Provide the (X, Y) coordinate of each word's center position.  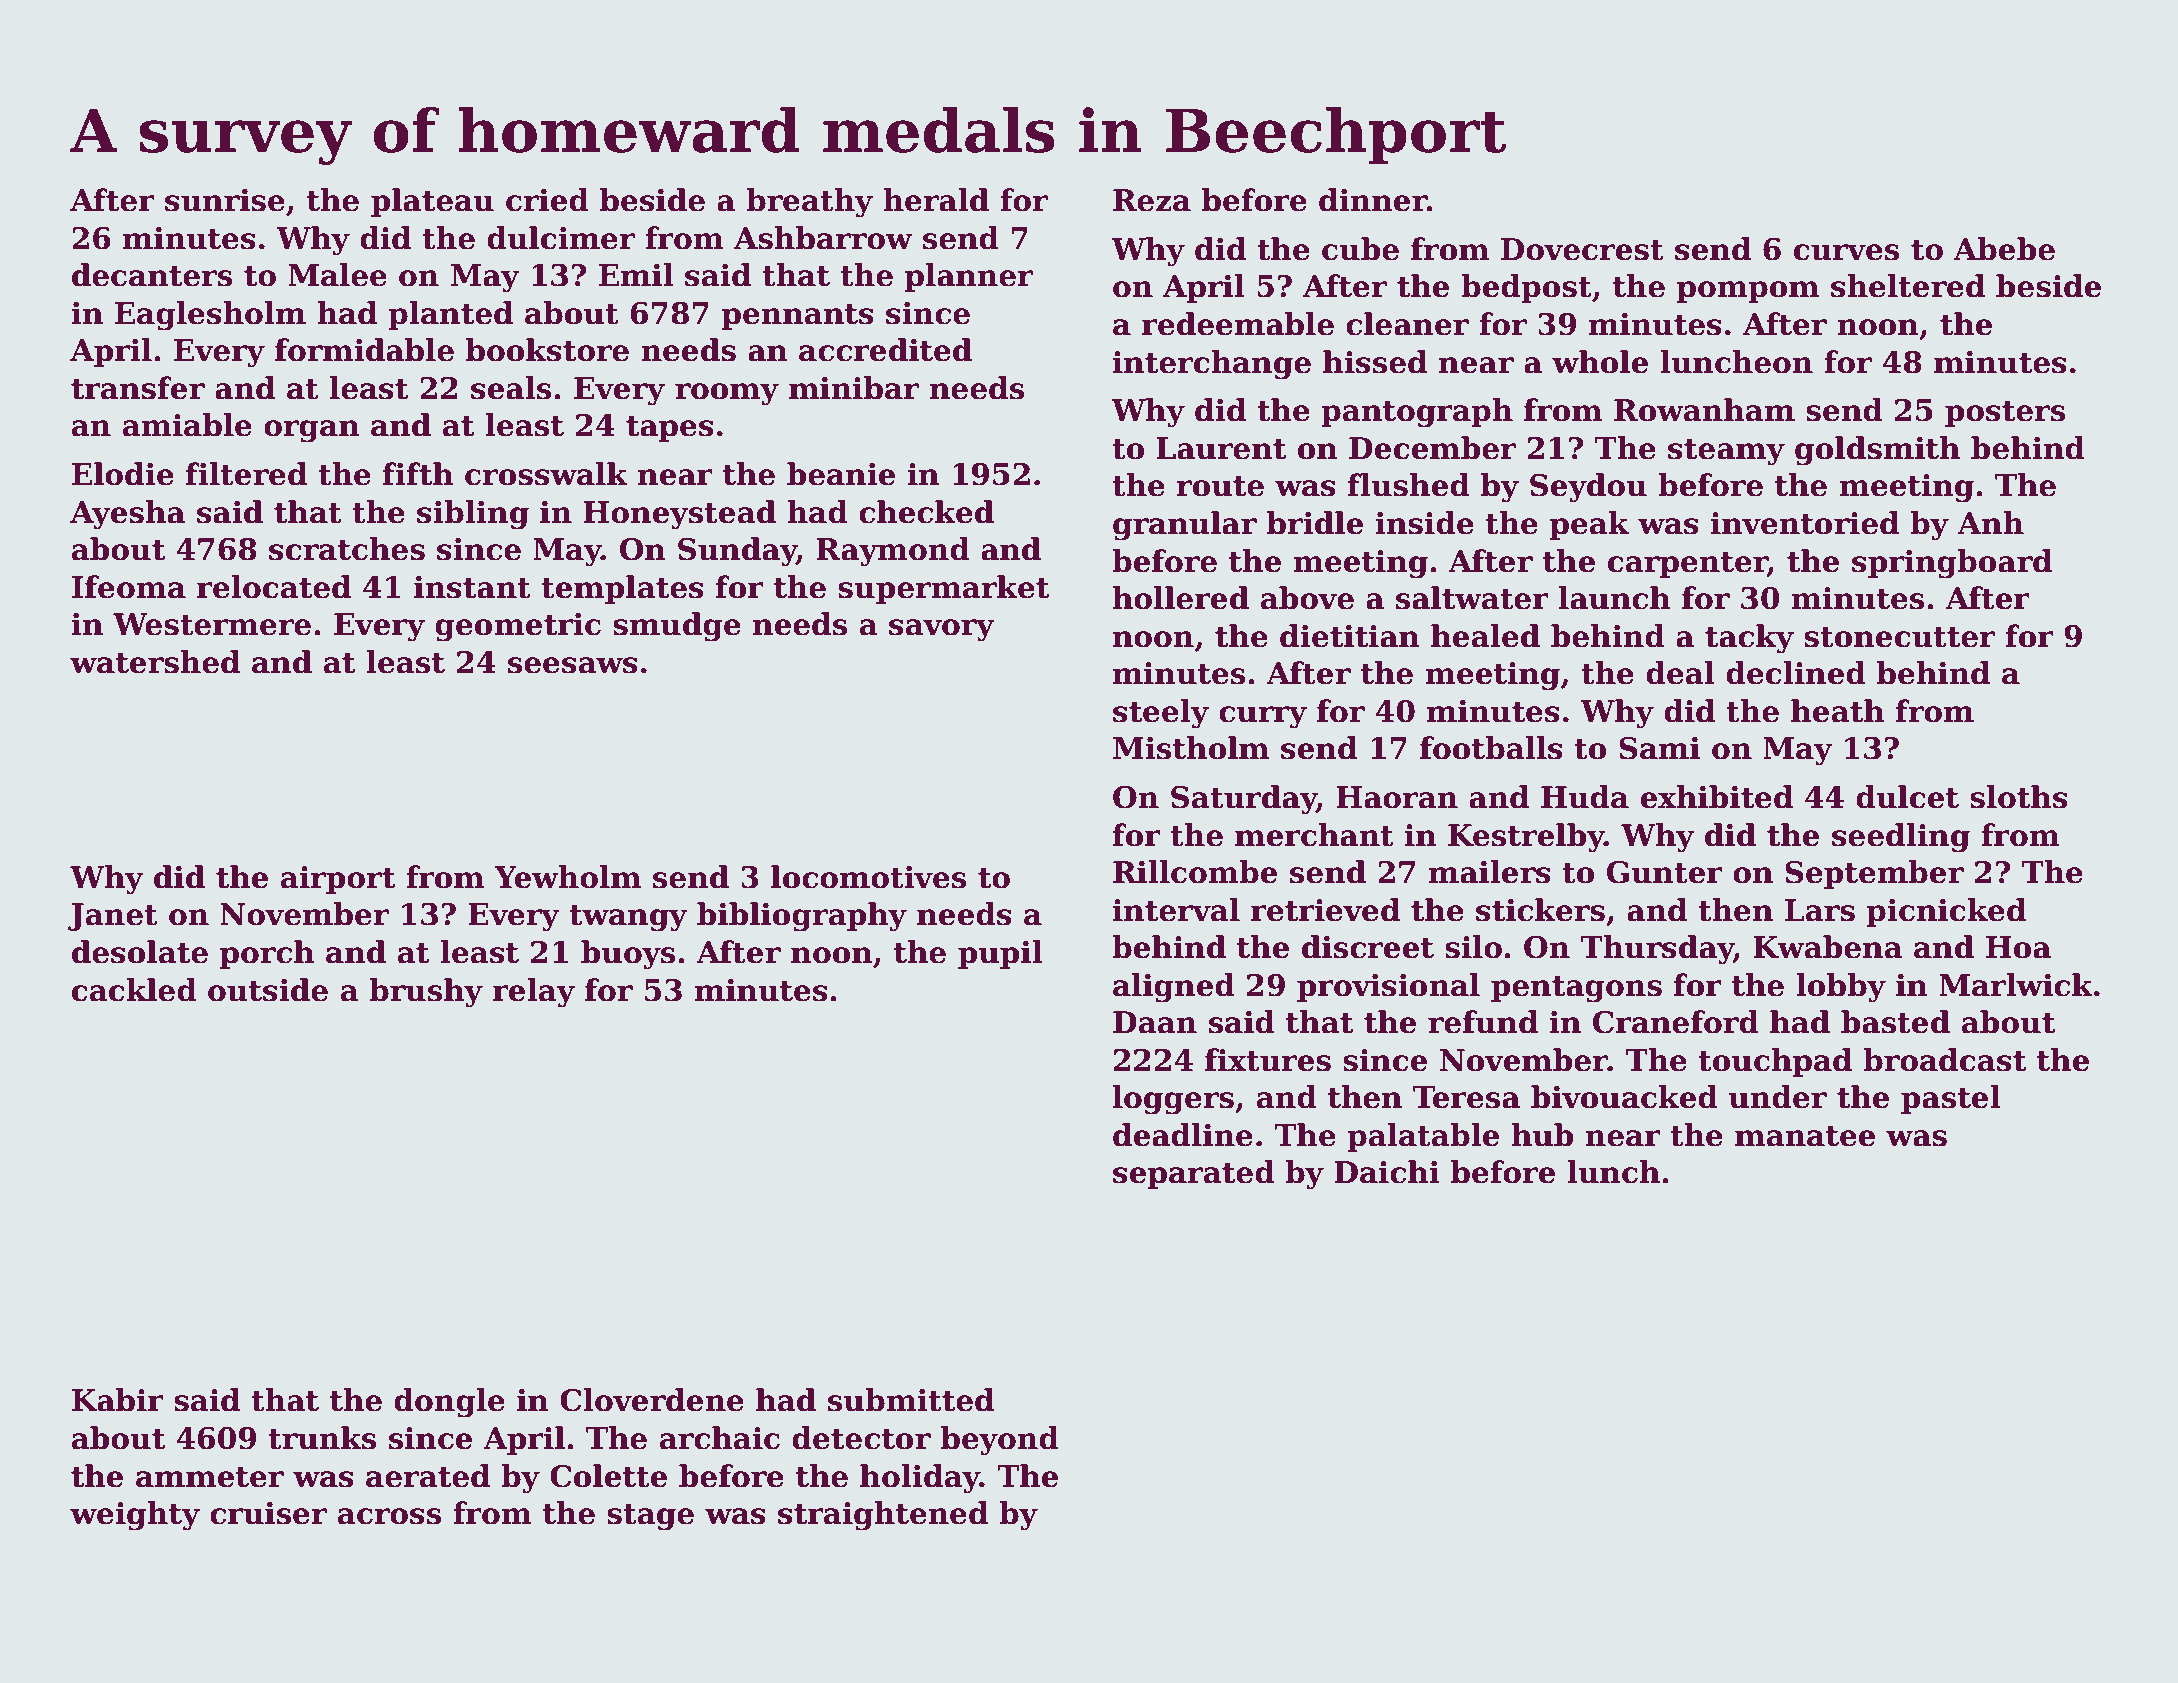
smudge (677, 627)
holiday (920, 1479)
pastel (1951, 1099)
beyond (1000, 1441)
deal (1680, 673)
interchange (1212, 365)
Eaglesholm (210, 316)
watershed (155, 662)
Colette (608, 1476)
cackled (134, 990)
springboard (1952, 564)
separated (1194, 1174)
